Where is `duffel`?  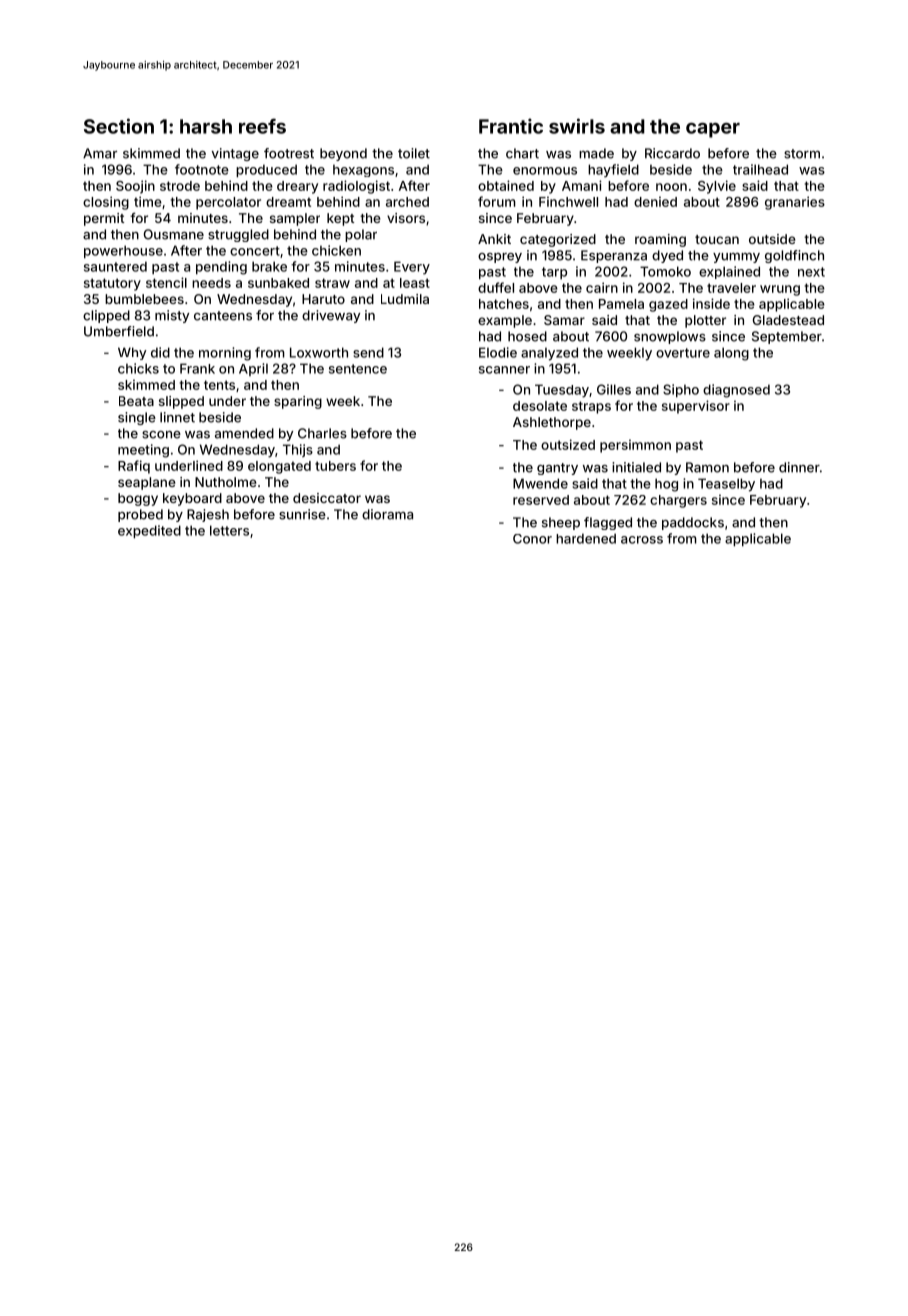
duffel is located at coordinates (496, 287).
